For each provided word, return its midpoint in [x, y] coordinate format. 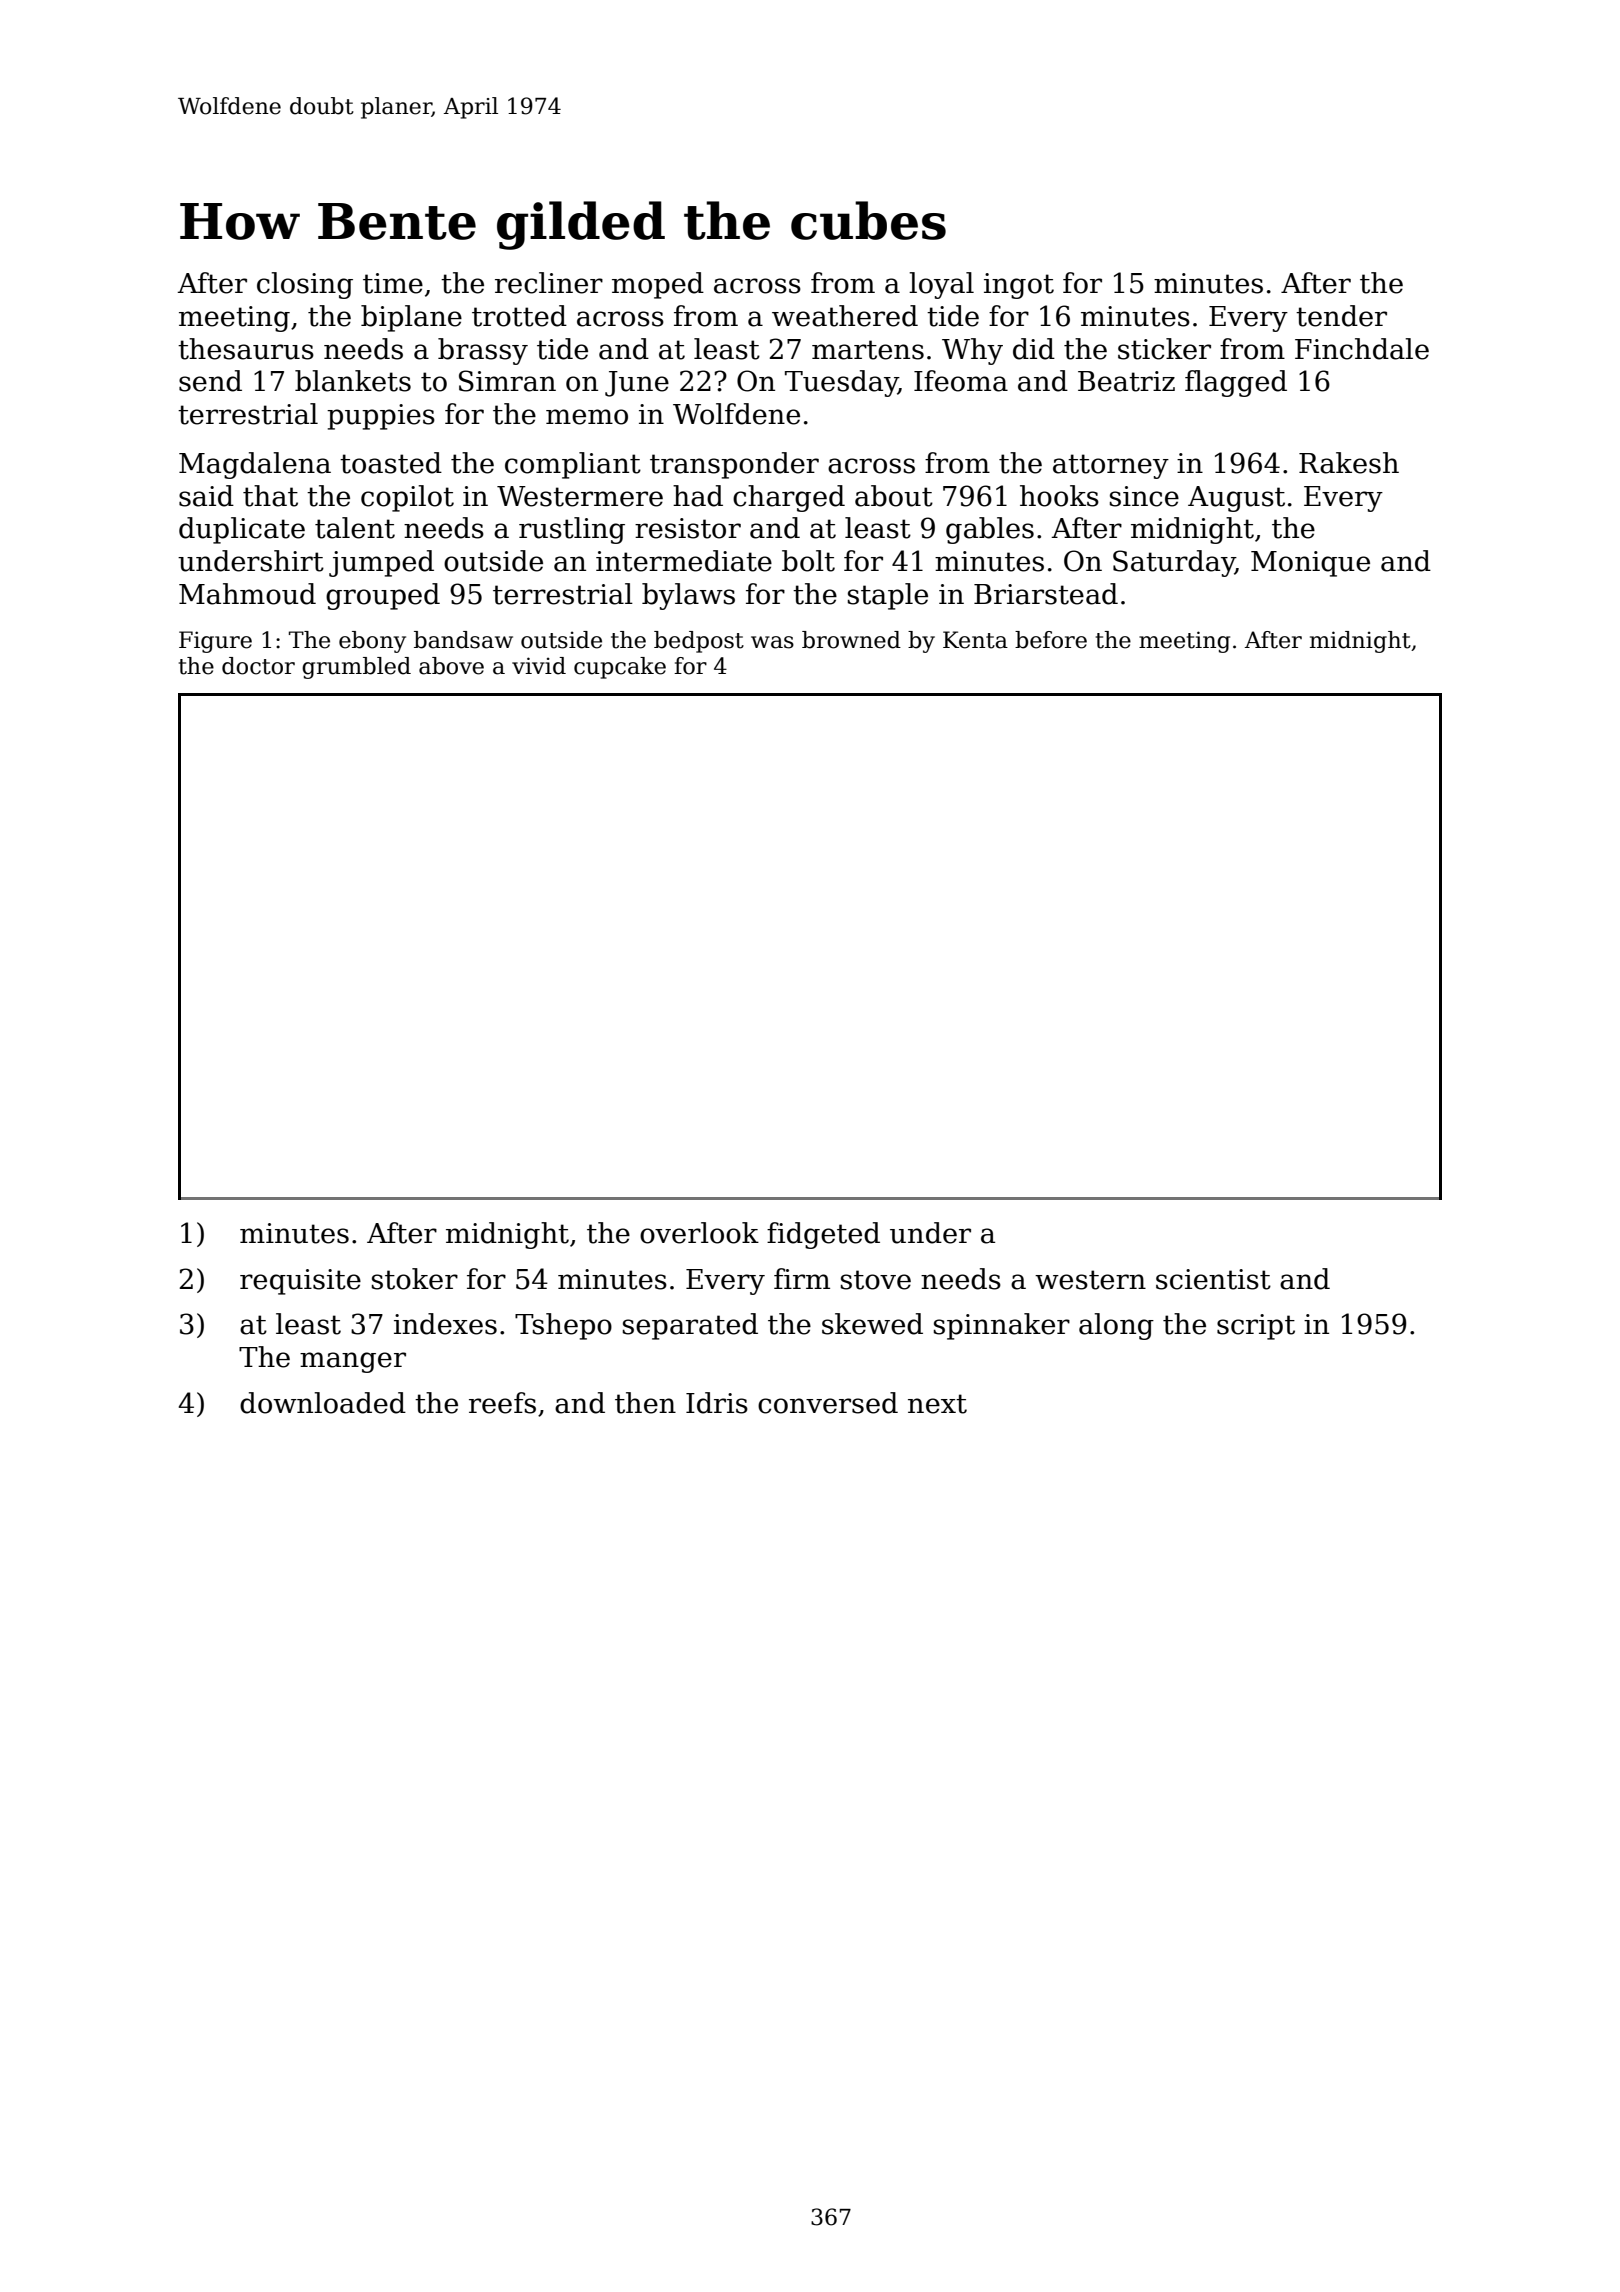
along [1116, 1326]
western [1090, 1280]
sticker [1164, 349]
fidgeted [823, 1235]
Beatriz [1126, 381]
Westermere [580, 496]
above [451, 666]
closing [305, 285]
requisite [300, 1282]
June [637, 384]
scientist [1213, 1279]
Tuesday [841, 383]
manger [353, 1362]
